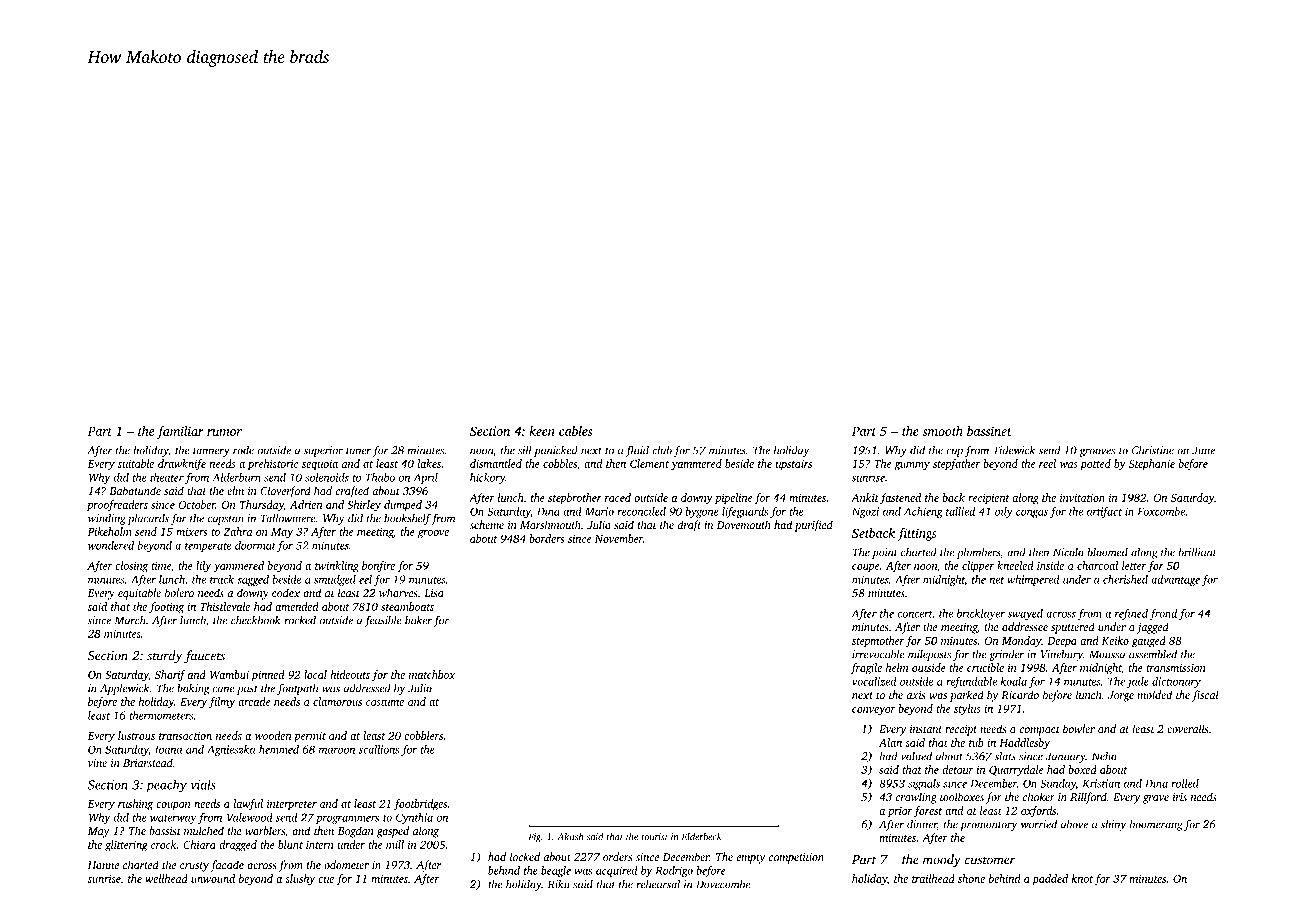  What do you see at coordinates (1021, 642) in the screenshot?
I see `Monday` at bounding box center [1021, 642].
